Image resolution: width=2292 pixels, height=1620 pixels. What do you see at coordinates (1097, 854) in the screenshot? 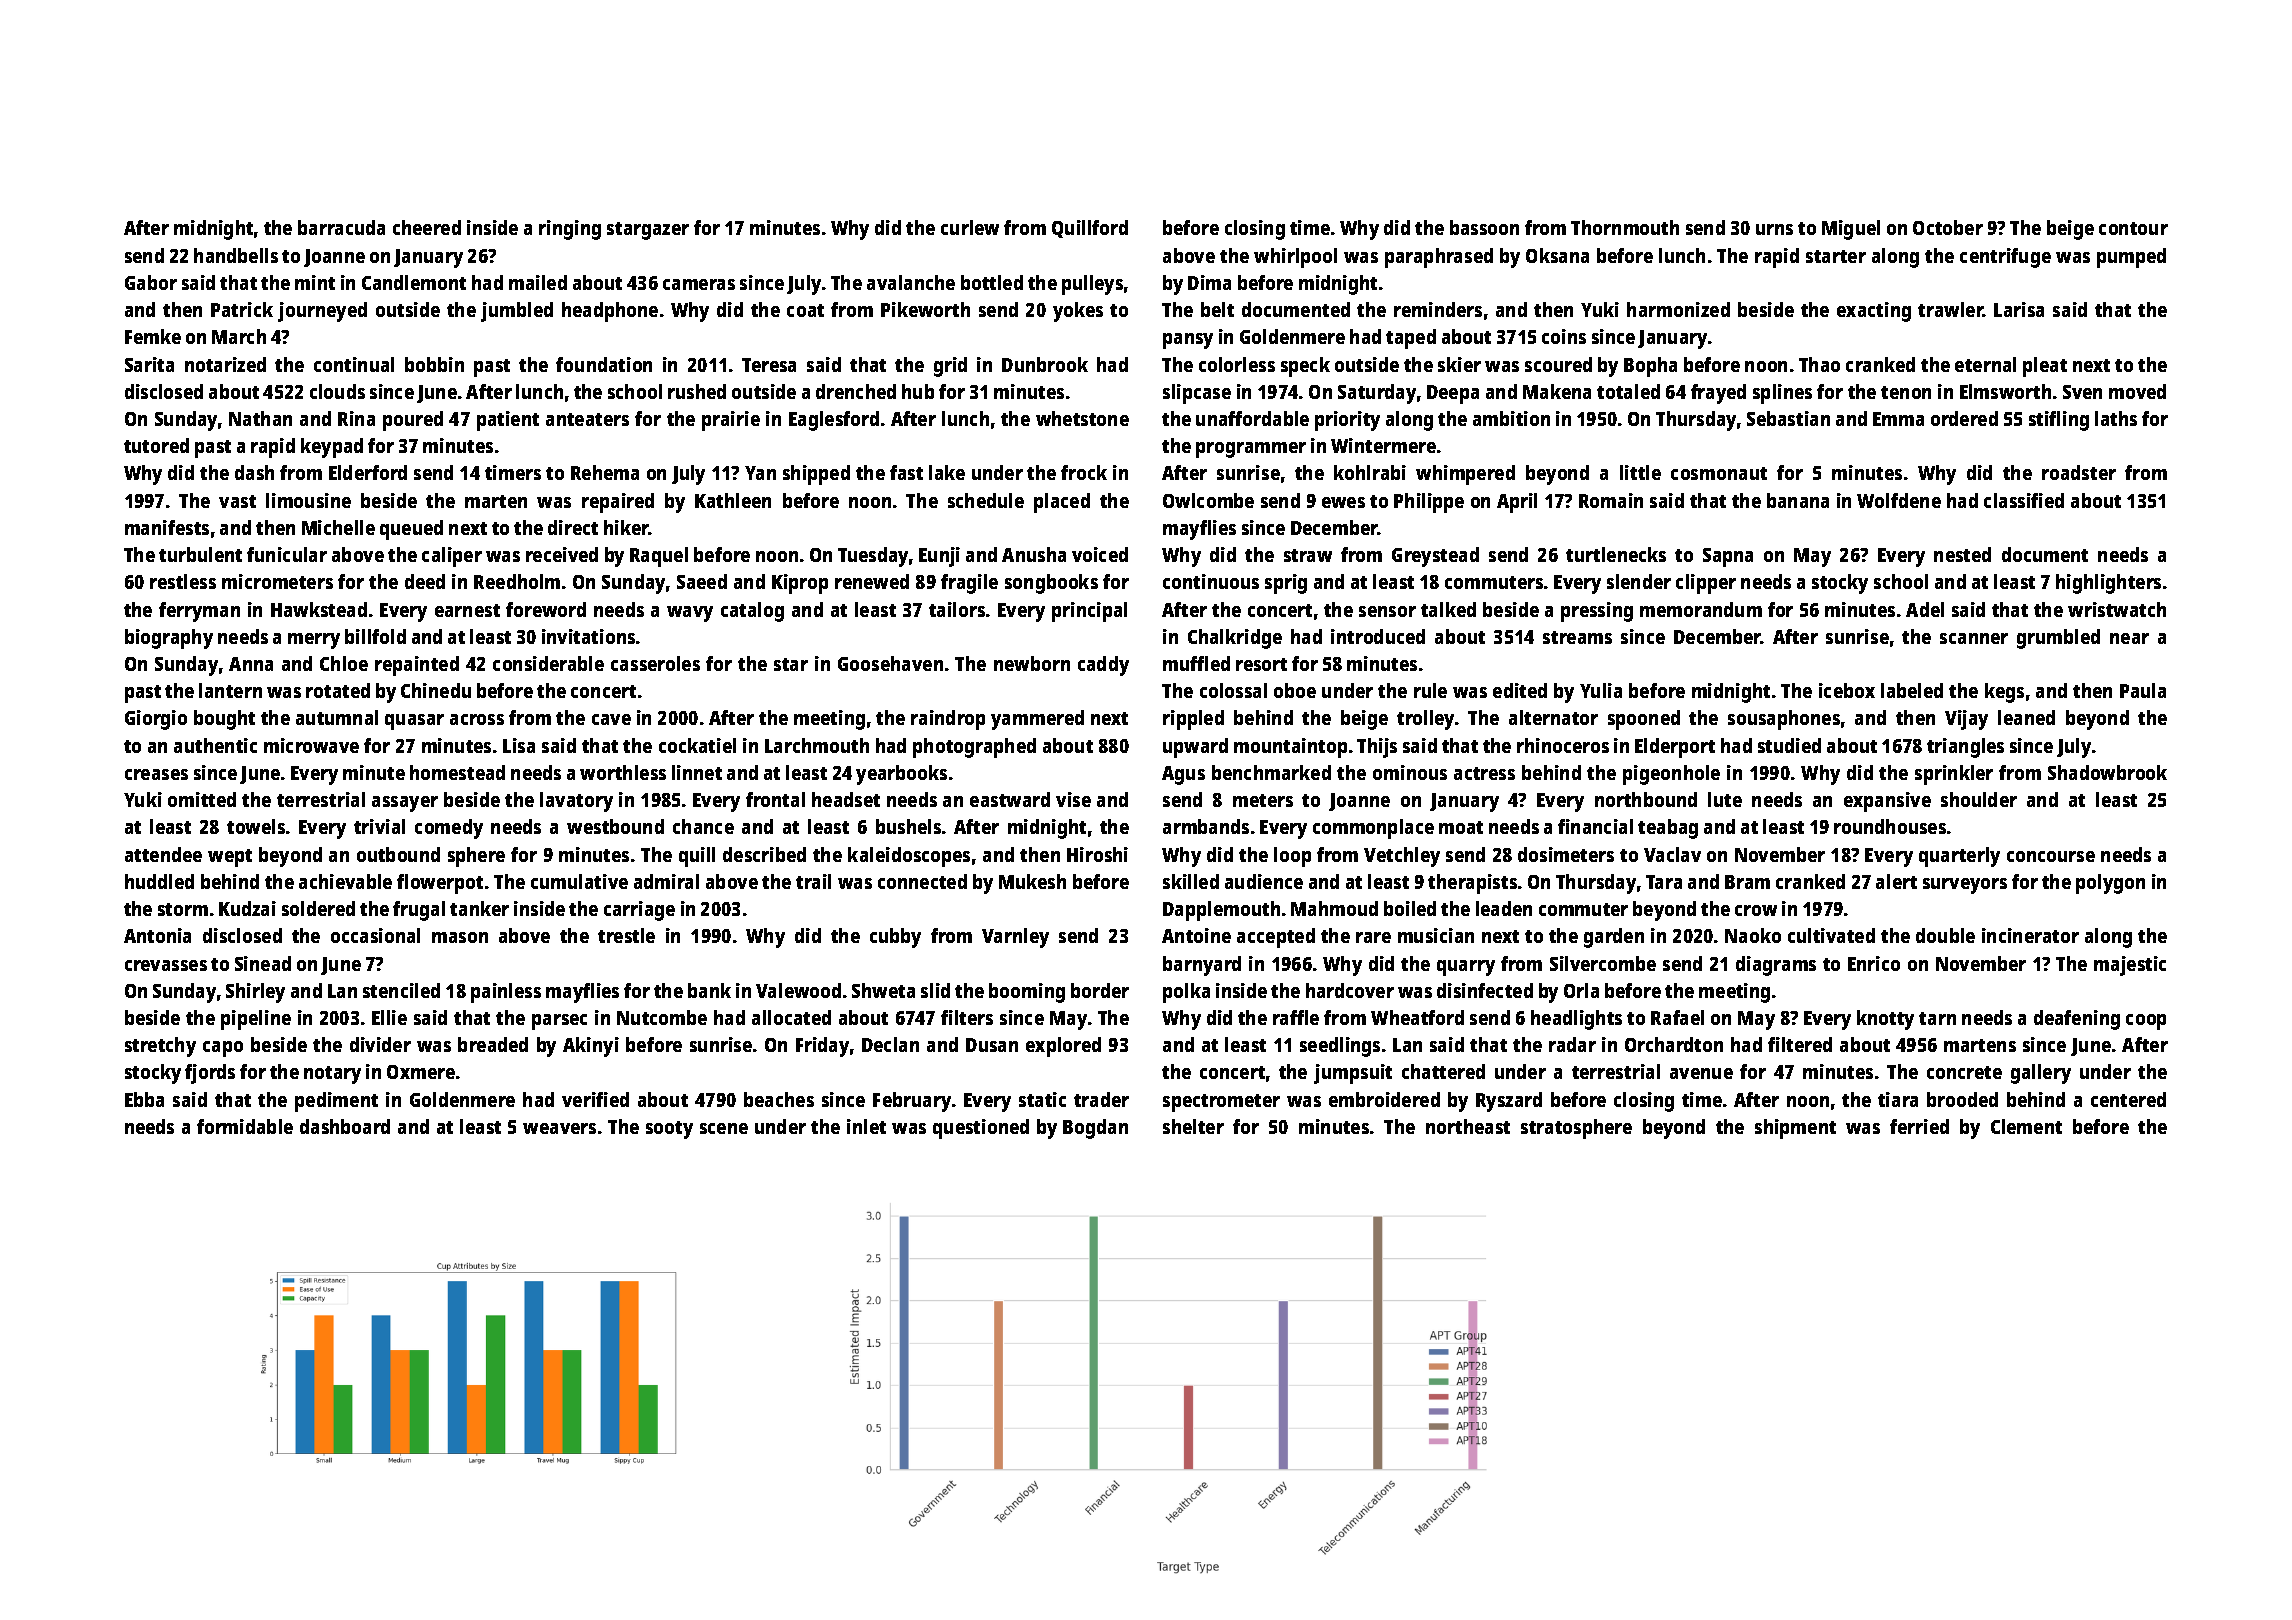
I see `Hiroshi` at bounding box center [1097, 854].
